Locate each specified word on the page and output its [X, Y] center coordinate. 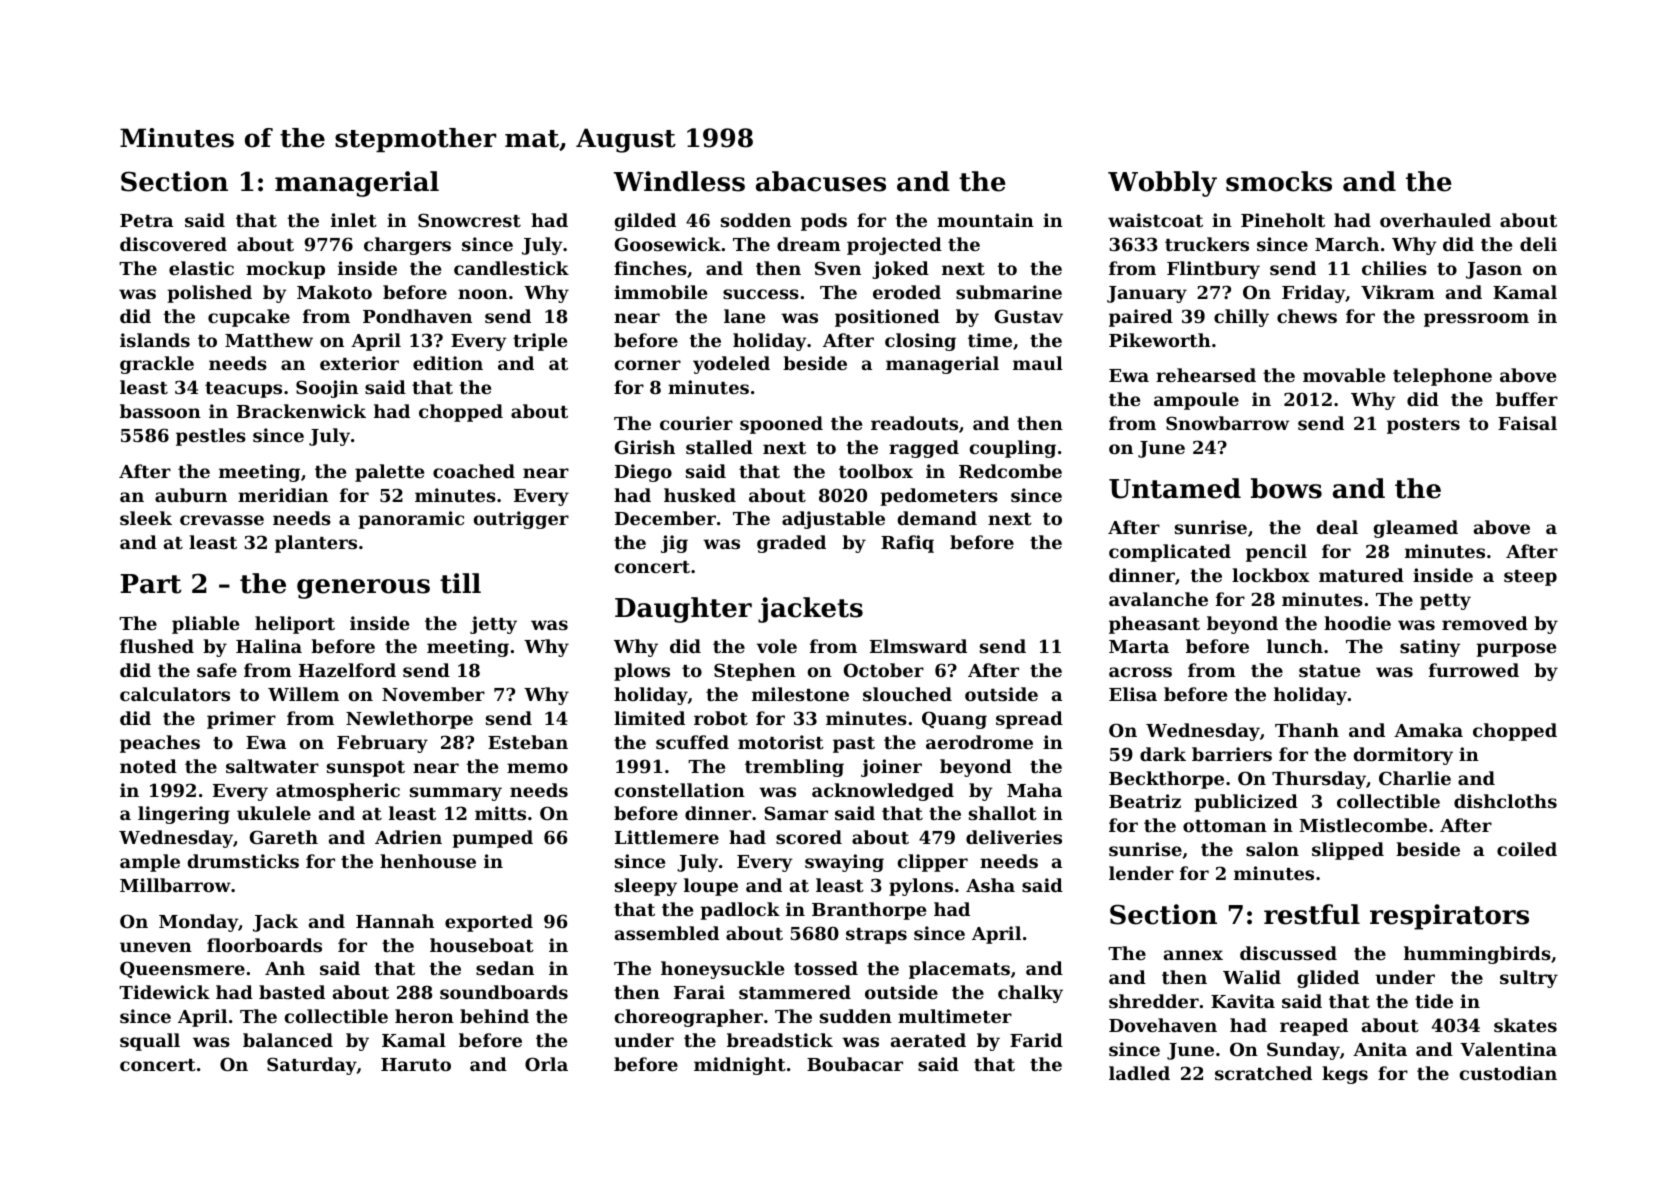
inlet [354, 220]
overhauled [1435, 220]
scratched [1263, 1073]
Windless [679, 181]
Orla [546, 1064]
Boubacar [855, 1064]
